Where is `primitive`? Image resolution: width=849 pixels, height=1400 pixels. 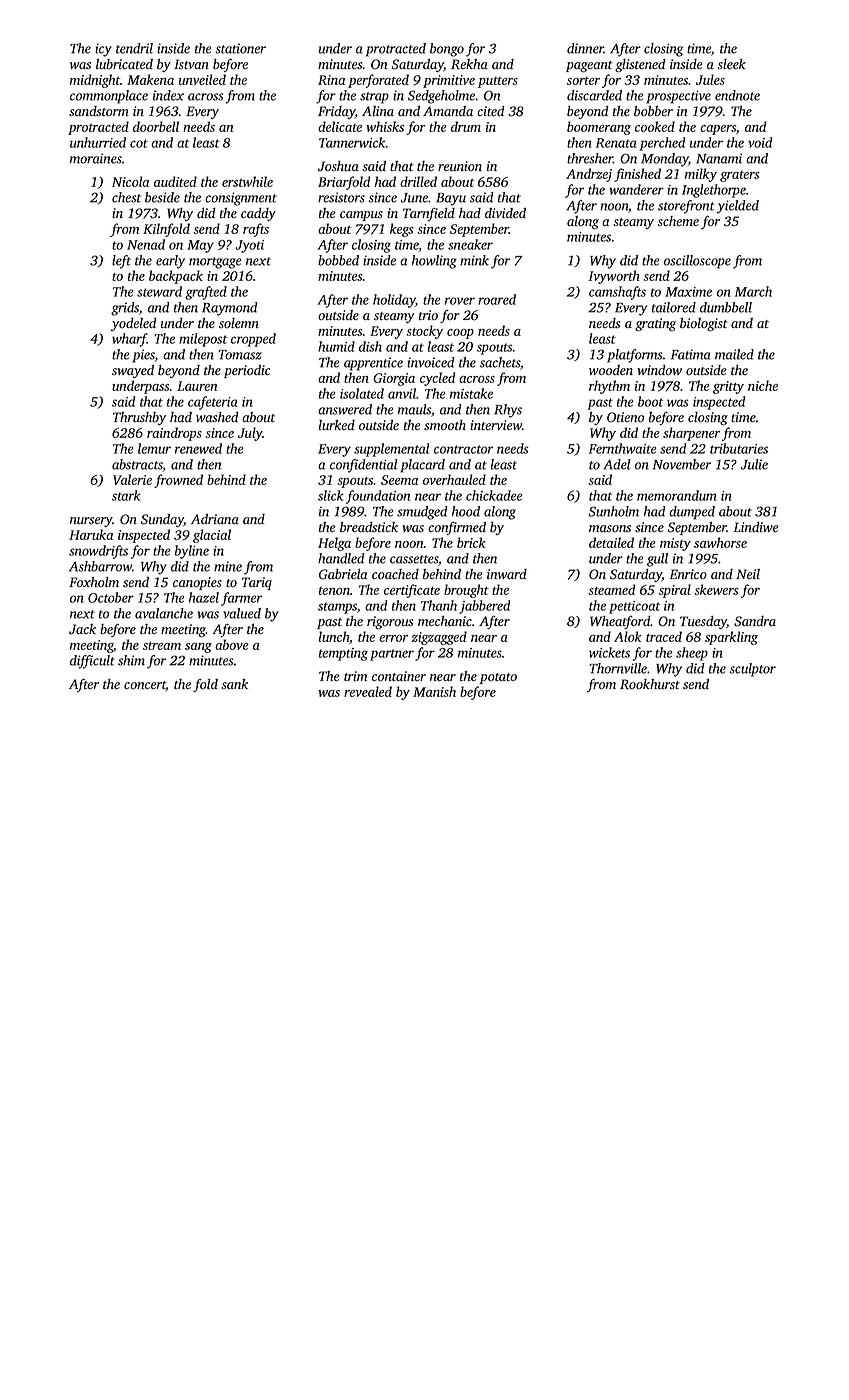
primitive is located at coordinates (449, 81).
